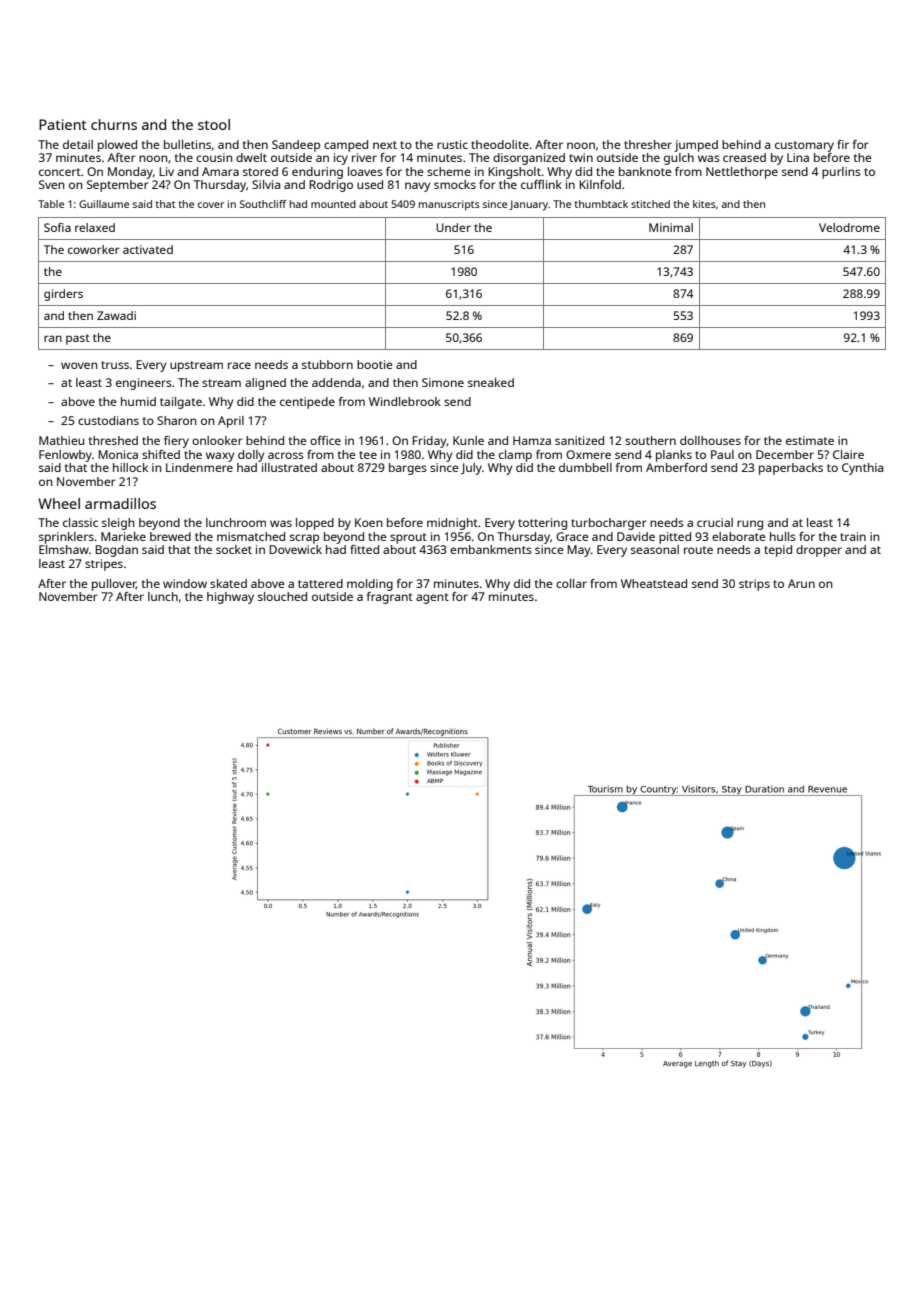 Image resolution: width=924 pixels, height=1308 pixels. What do you see at coordinates (810, 440) in the image?
I see `estimate` at bounding box center [810, 440].
